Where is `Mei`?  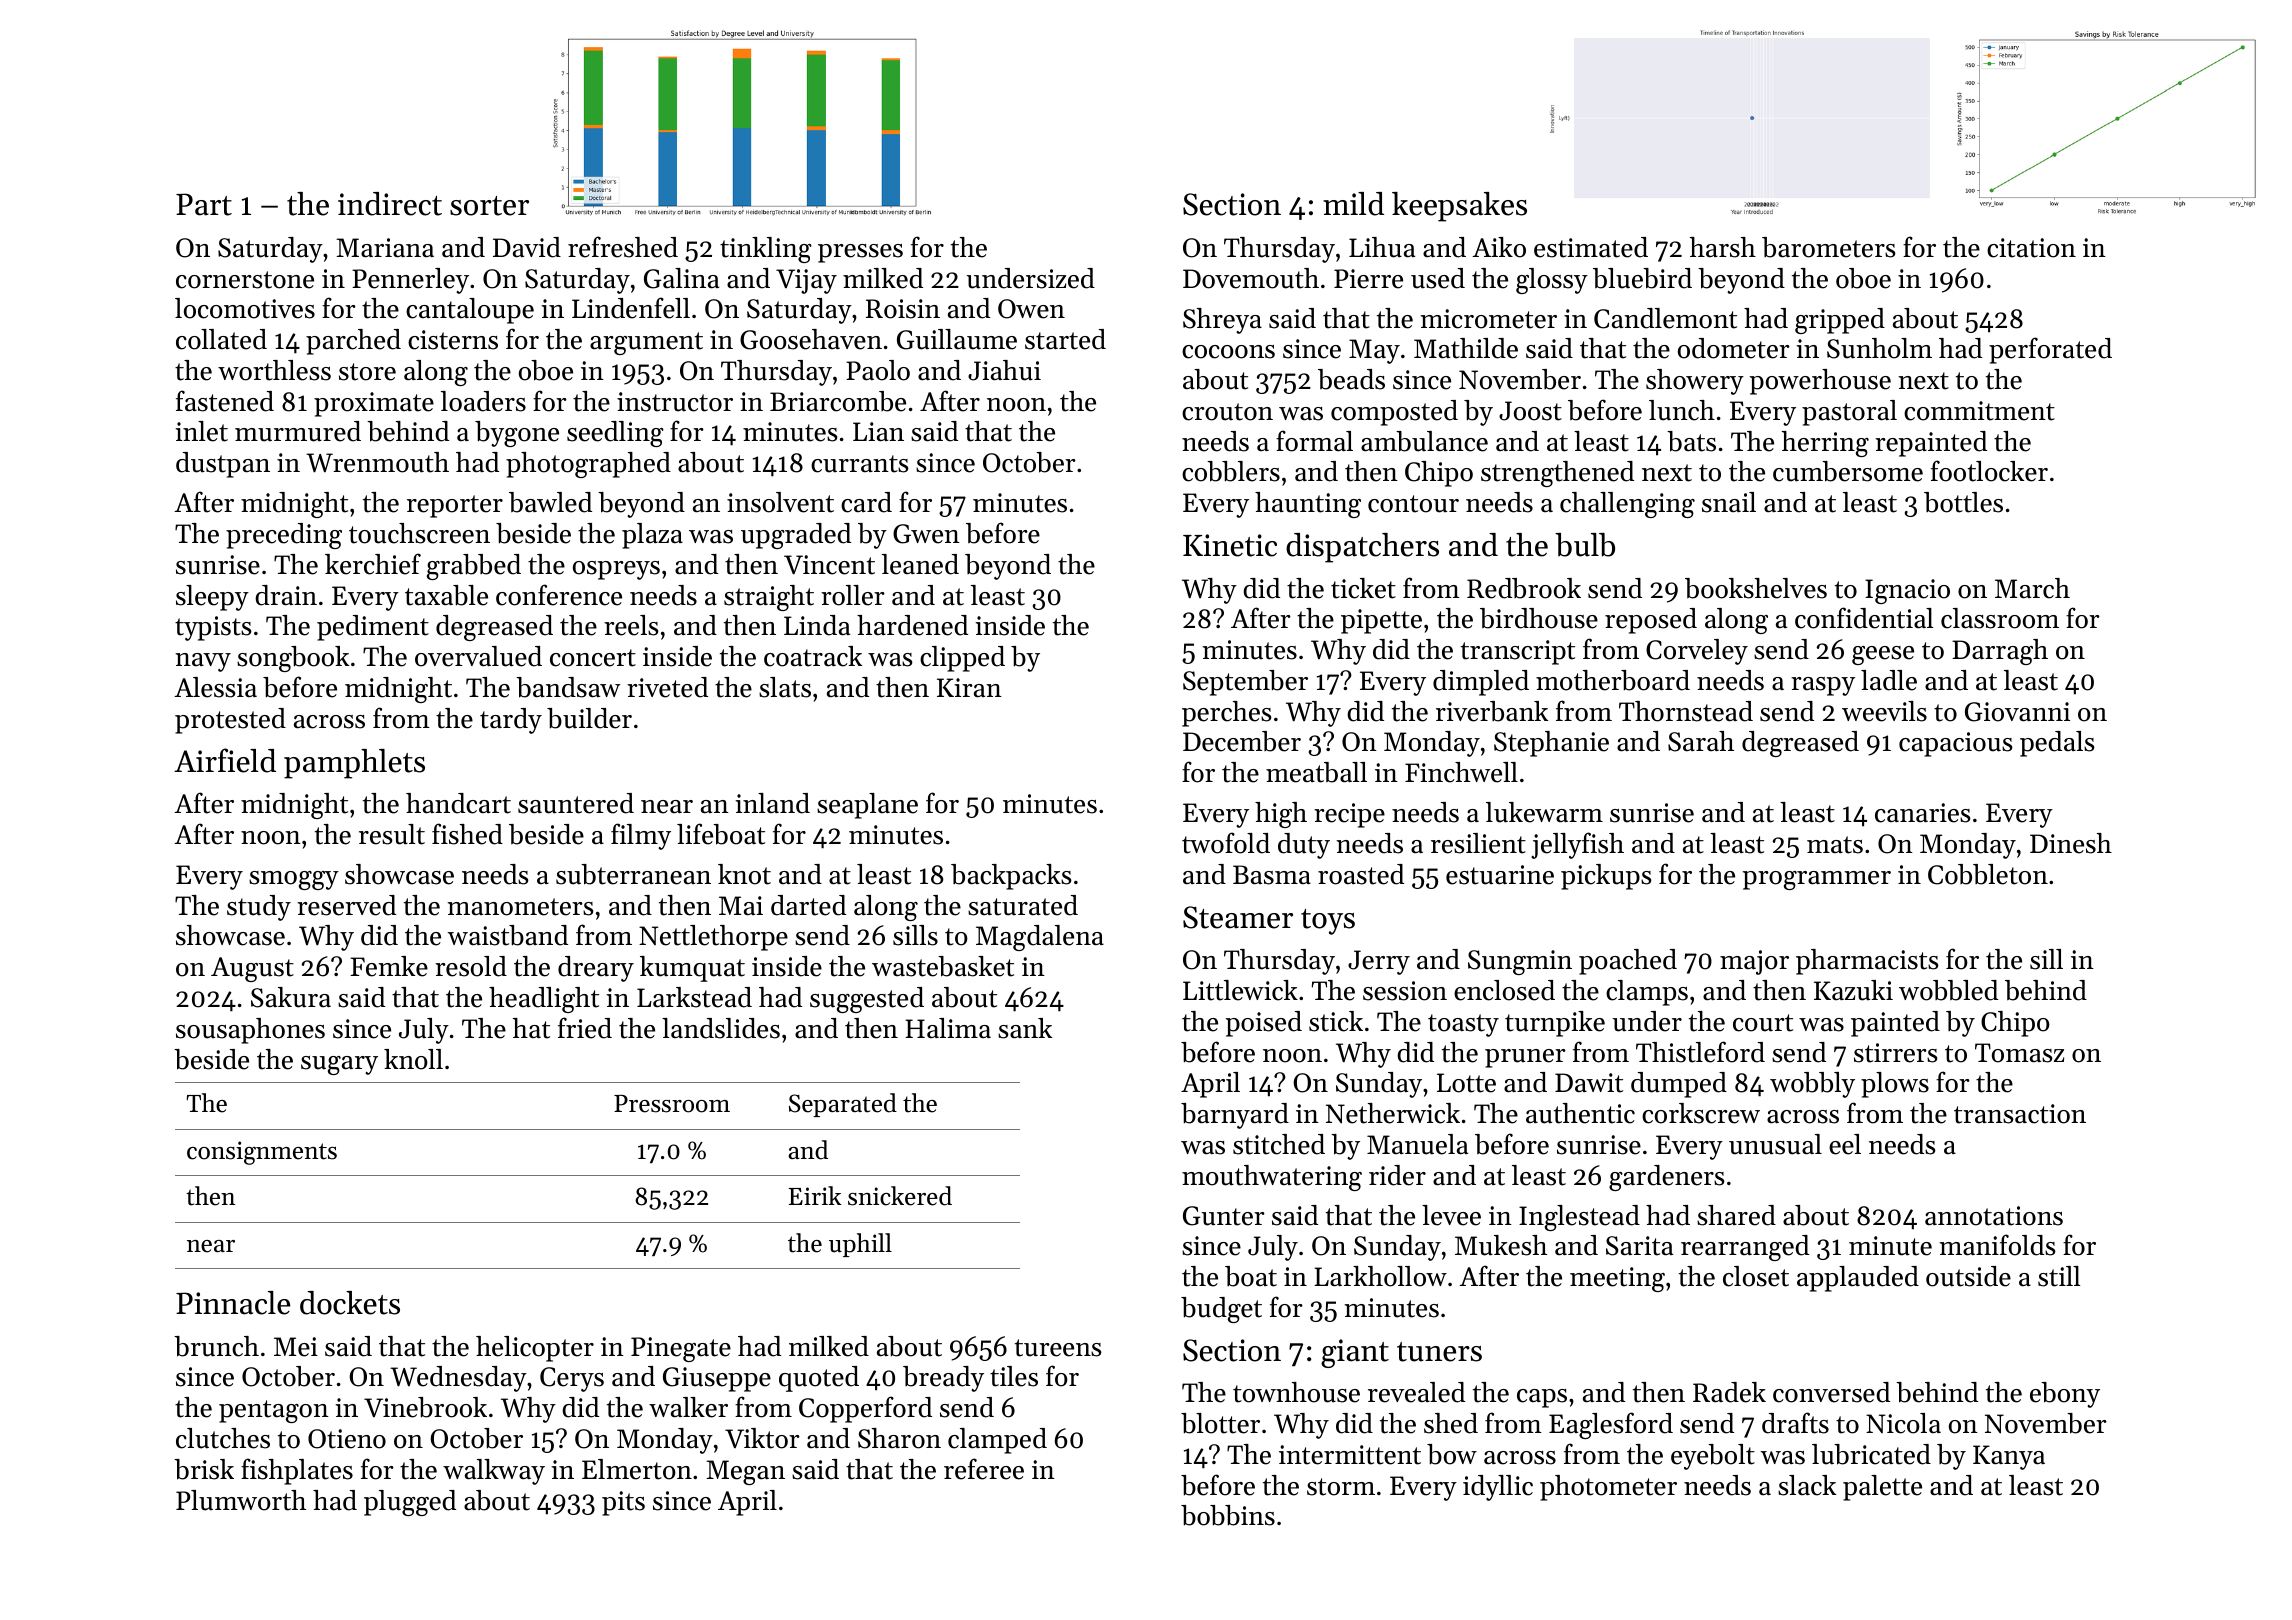 Mei is located at coordinates (296, 1347).
